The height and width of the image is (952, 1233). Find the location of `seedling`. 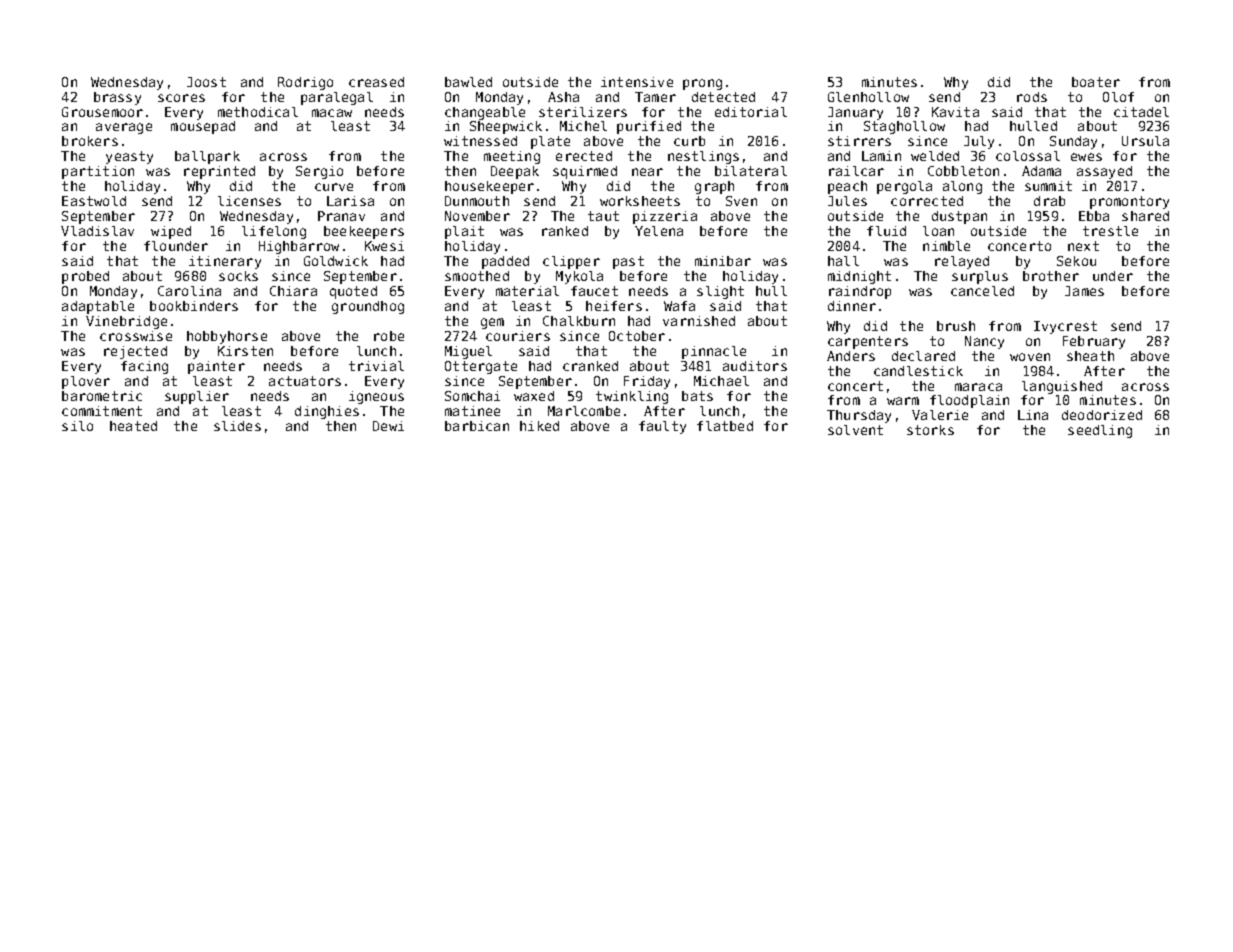

seedling is located at coordinates (1100, 431).
